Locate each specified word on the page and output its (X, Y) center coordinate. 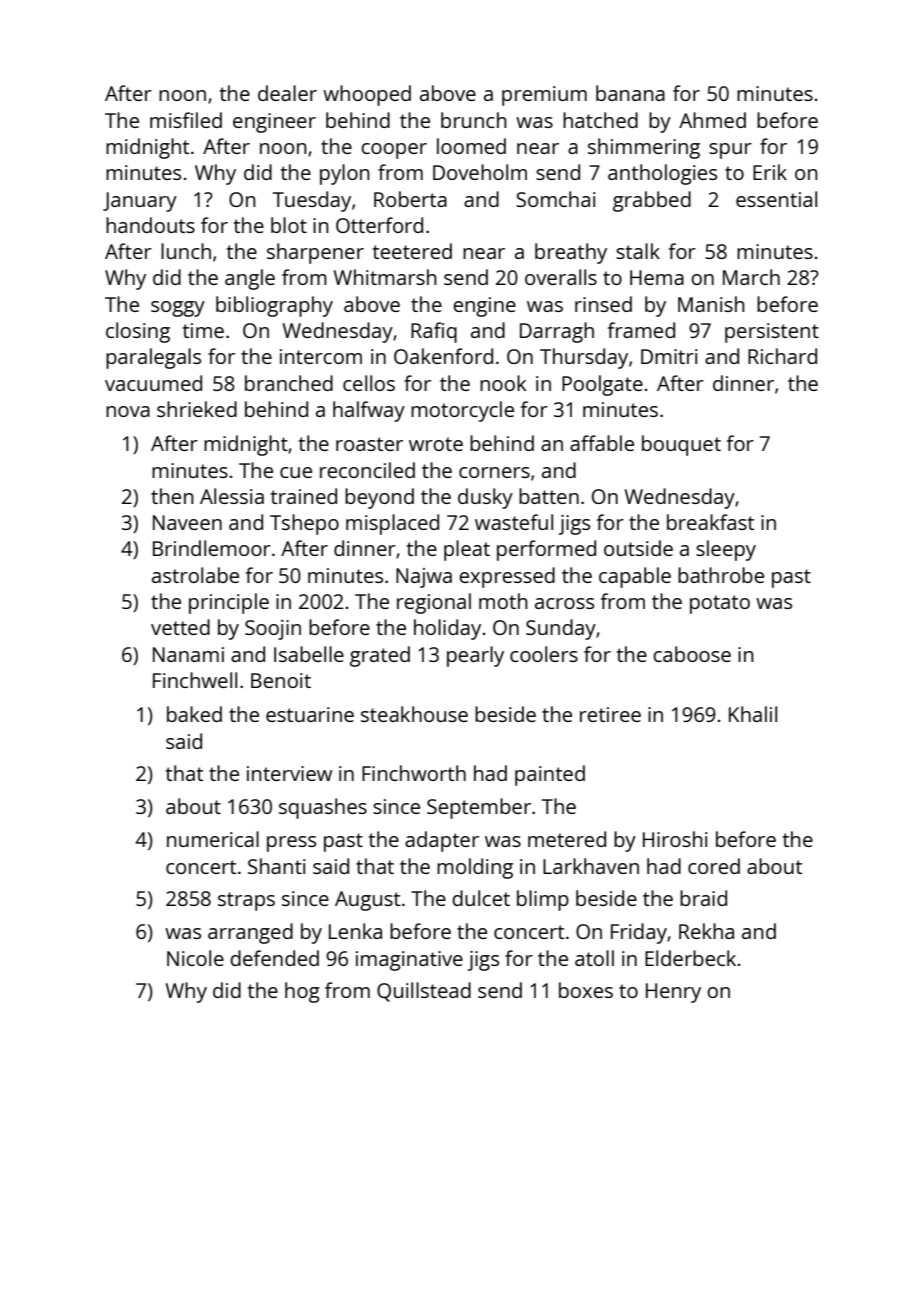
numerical (213, 839)
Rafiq (434, 332)
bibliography (274, 306)
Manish (711, 304)
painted (550, 775)
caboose (692, 654)
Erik (770, 172)
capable (635, 577)
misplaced (392, 524)
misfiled (186, 120)
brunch (474, 120)
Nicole (195, 958)
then (172, 496)
